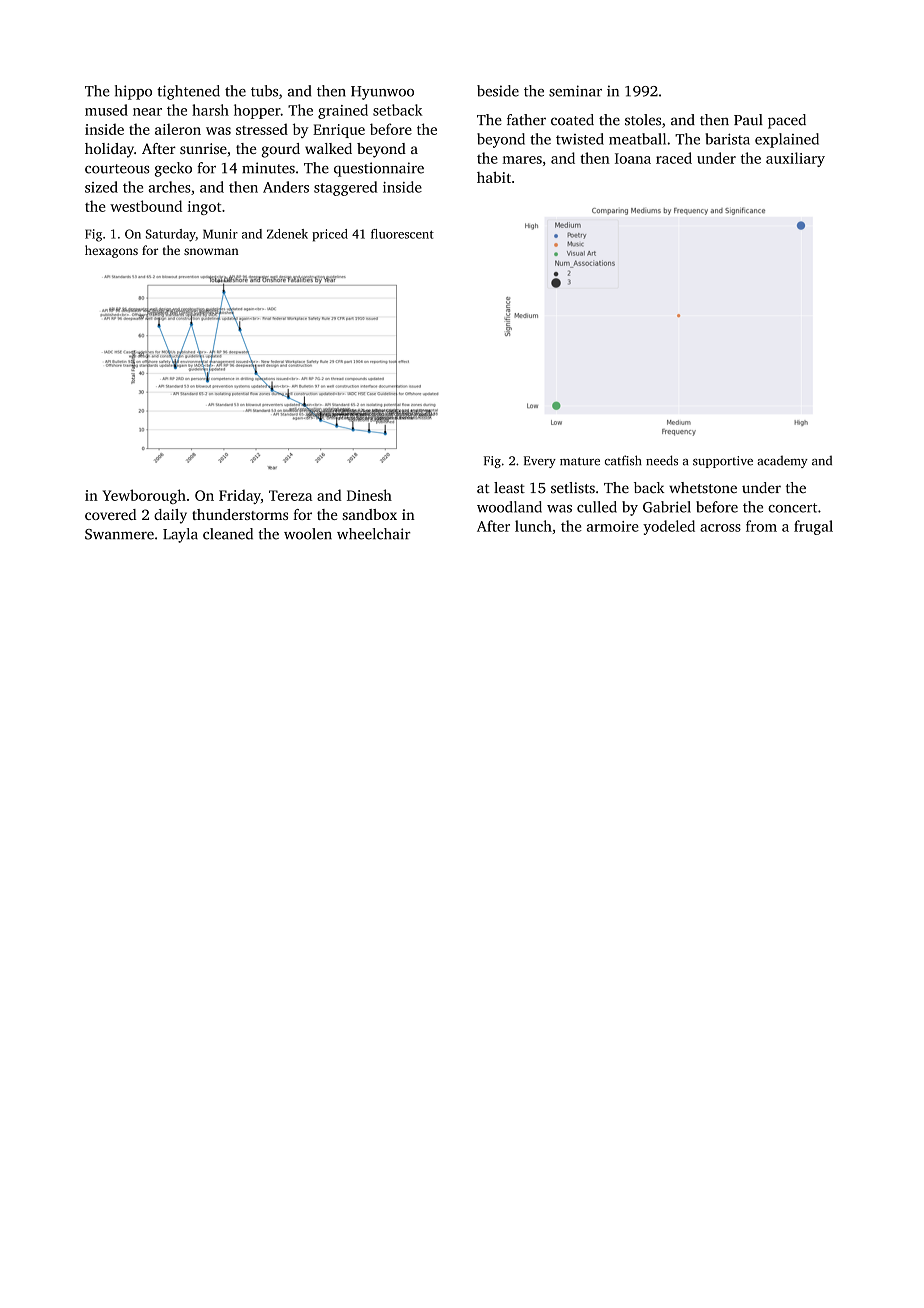 This image has height=1308, width=924. What do you see at coordinates (787, 121) in the image?
I see `paced` at bounding box center [787, 121].
